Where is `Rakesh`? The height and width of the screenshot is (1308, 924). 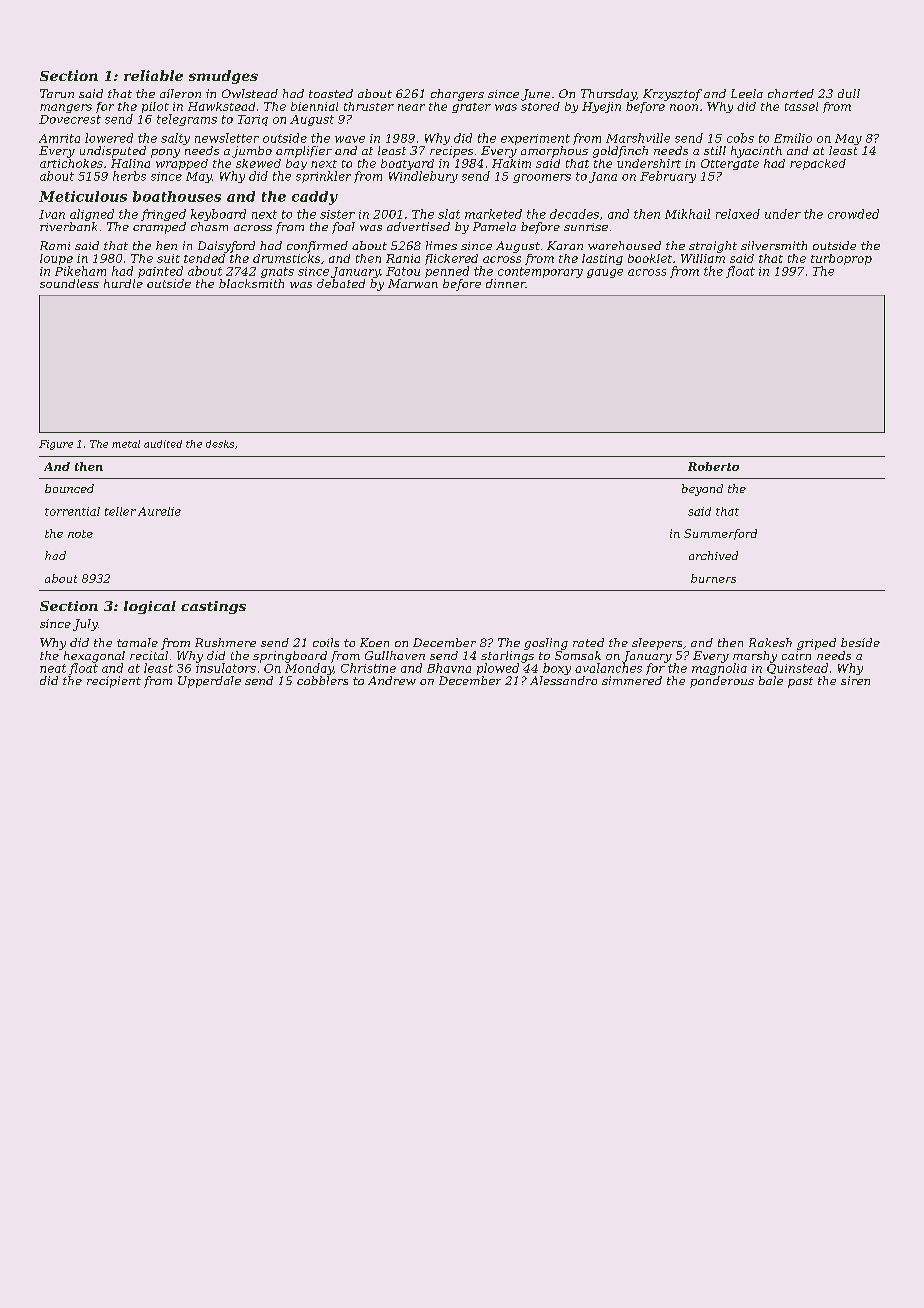
Rakesh is located at coordinates (770, 642).
